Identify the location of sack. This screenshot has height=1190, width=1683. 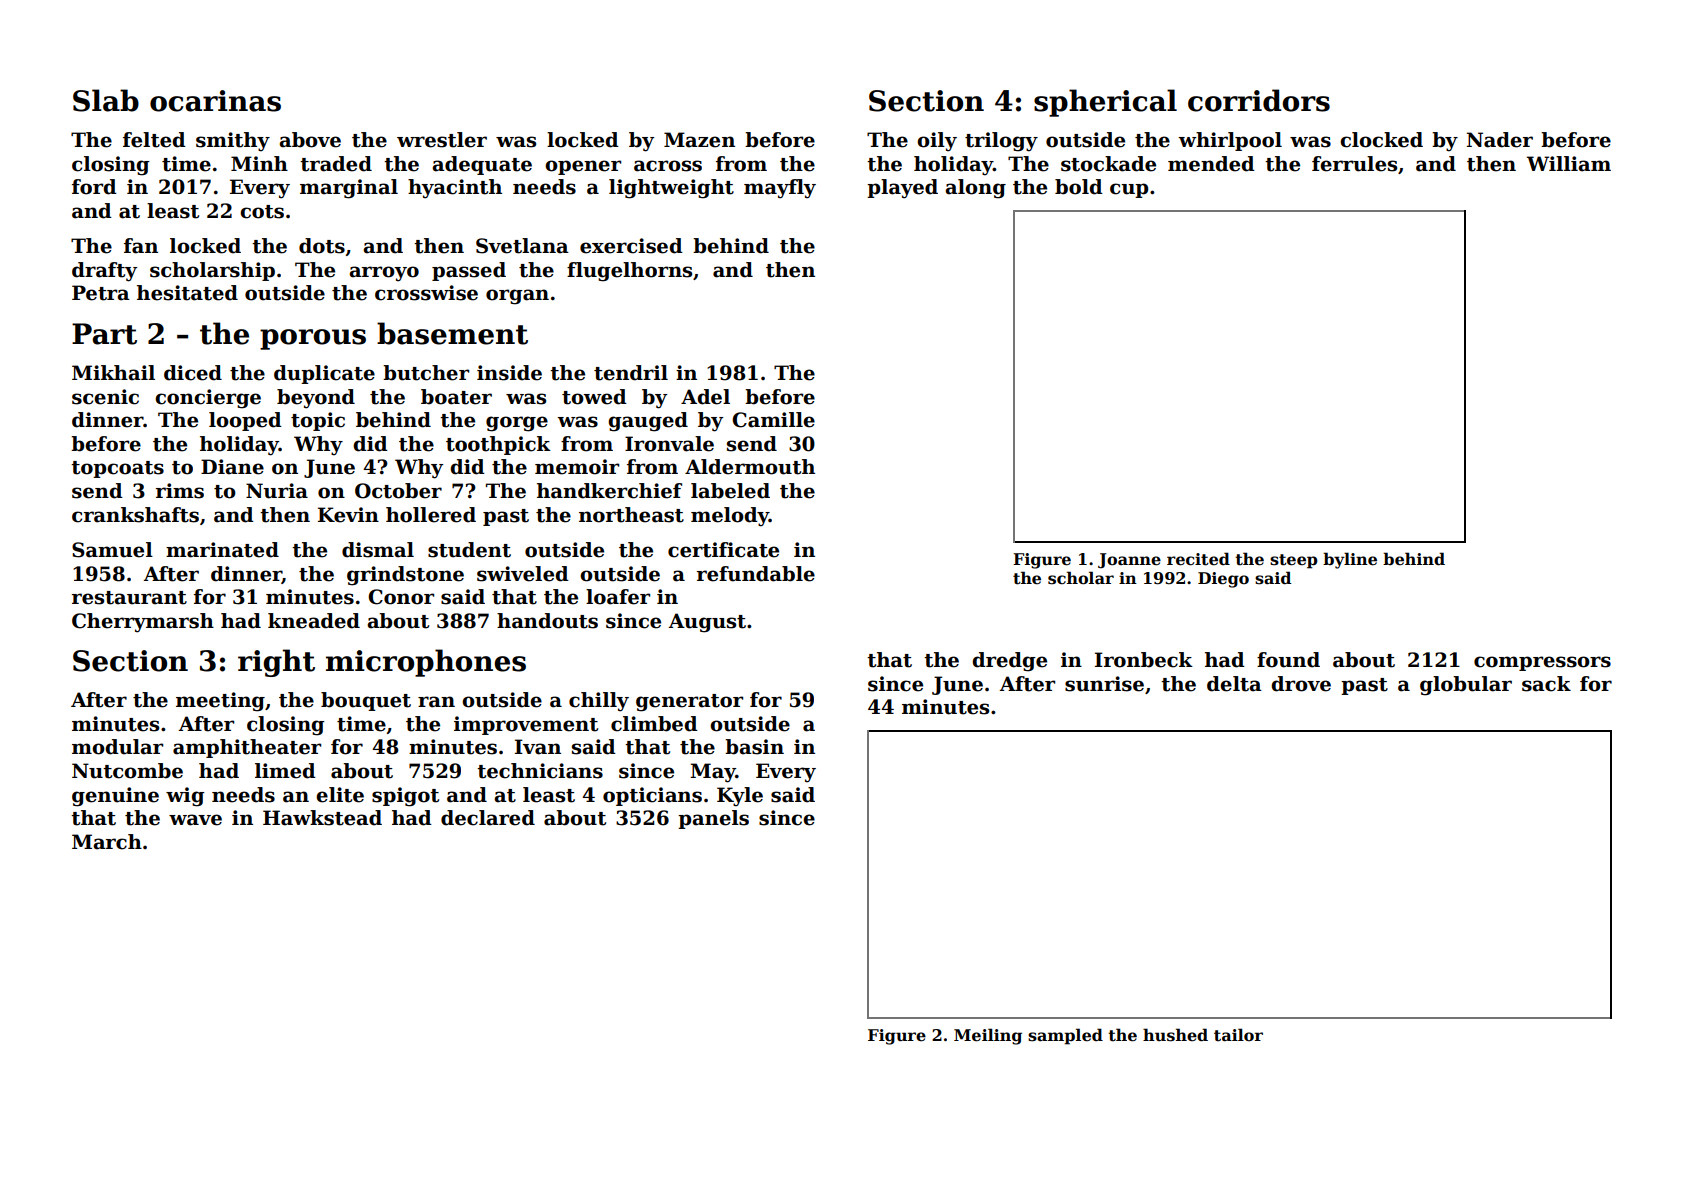
(1546, 684).
